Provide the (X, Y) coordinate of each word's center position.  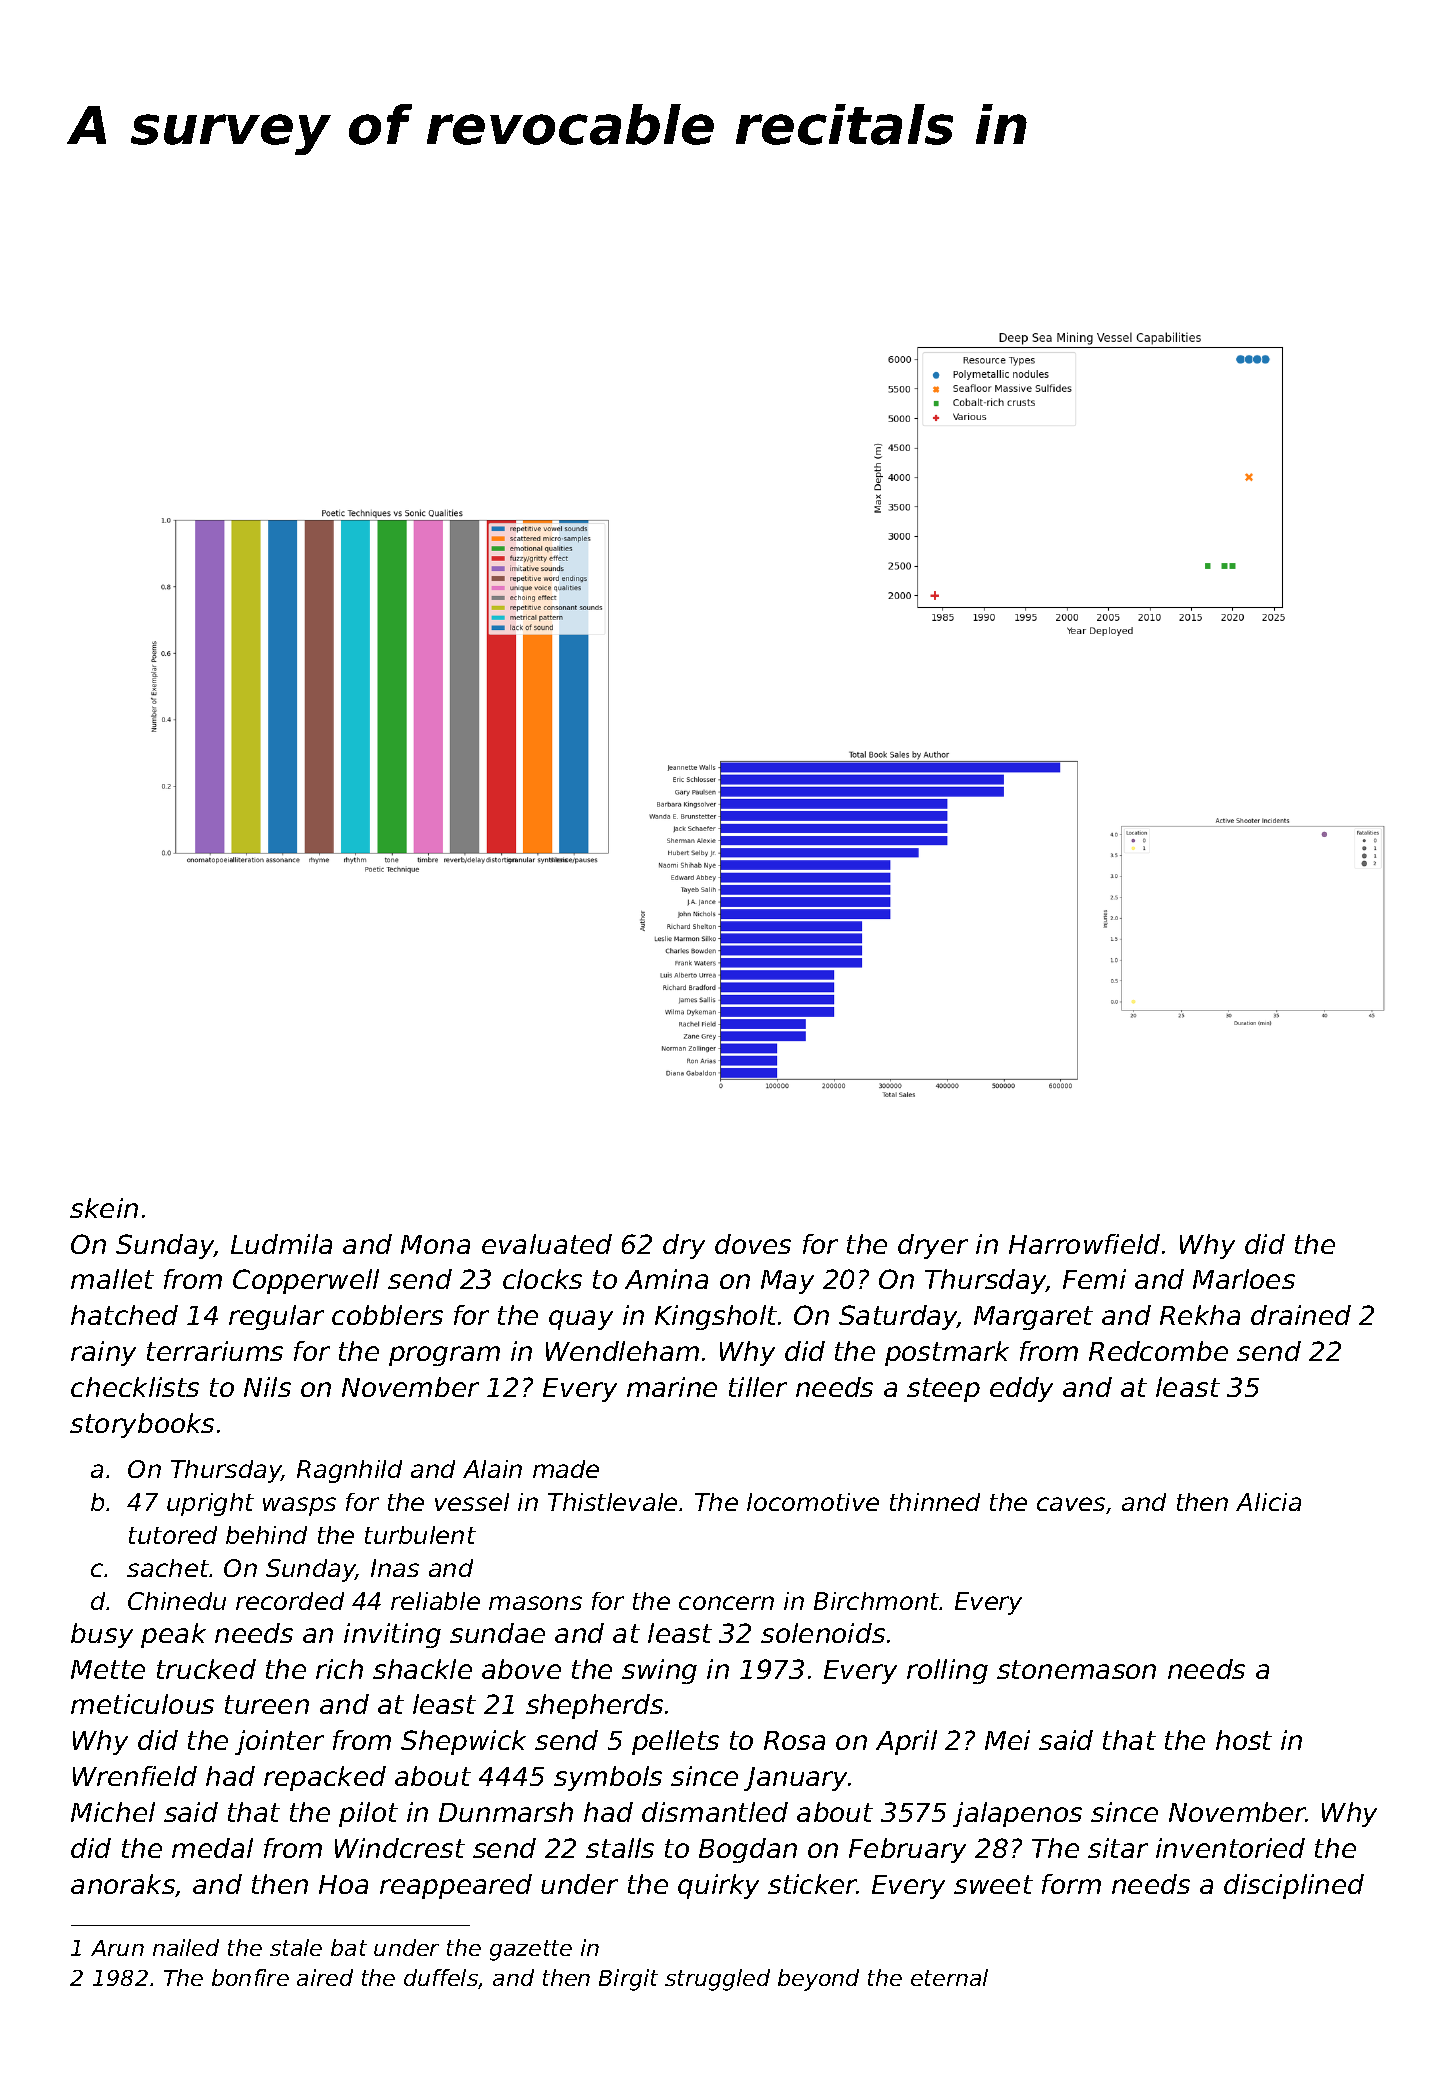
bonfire (250, 1977)
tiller (758, 1387)
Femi (1094, 1279)
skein (104, 1208)
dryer (933, 1246)
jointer (279, 1742)
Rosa (794, 1740)
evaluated (547, 1244)
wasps (299, 1506)
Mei (1007, 1740)
